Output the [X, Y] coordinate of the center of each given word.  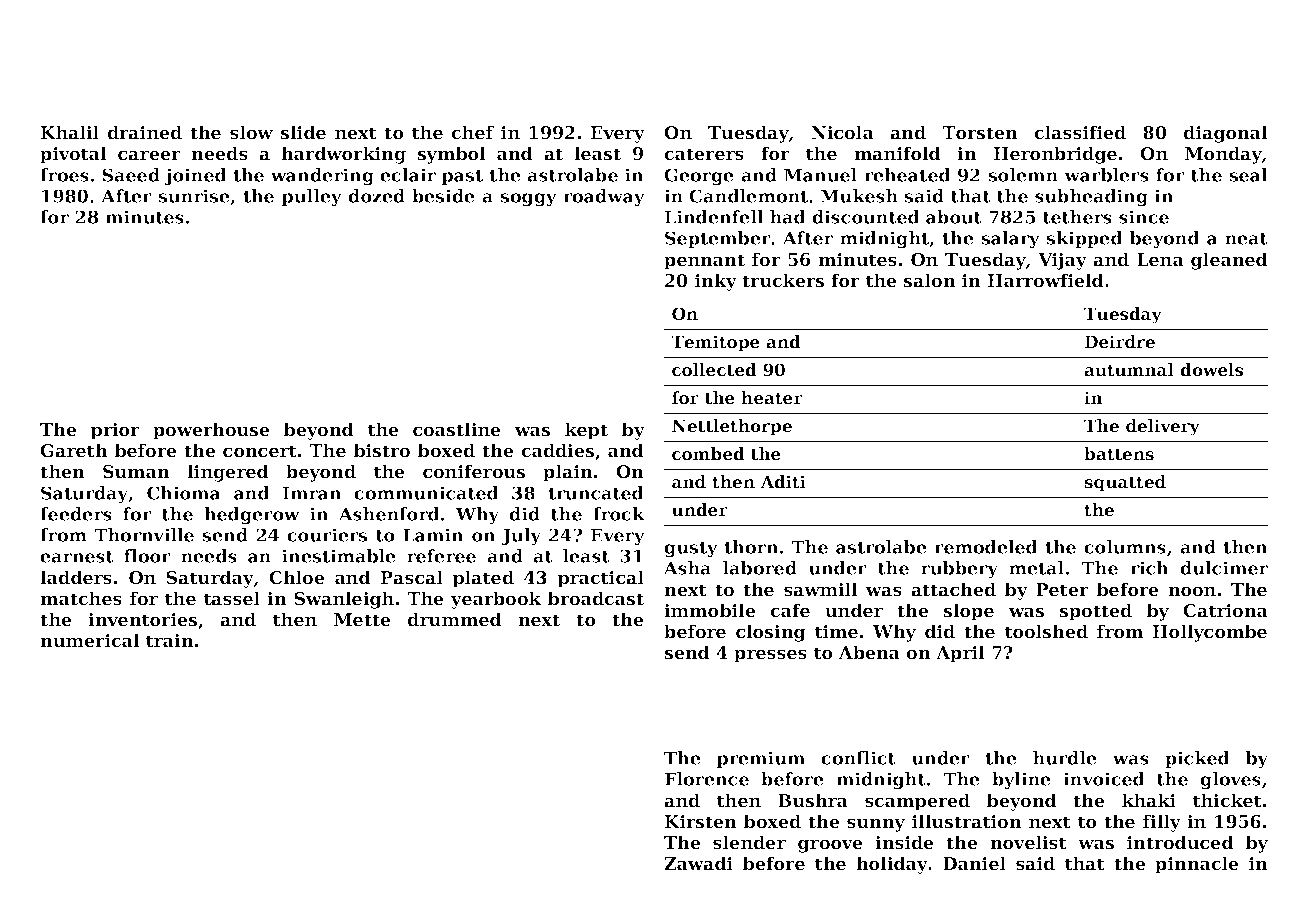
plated [483, 579]
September [718, 239]
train [170, 641]
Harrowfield [1046, 280]
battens [1119, 454]
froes [64, 175]
